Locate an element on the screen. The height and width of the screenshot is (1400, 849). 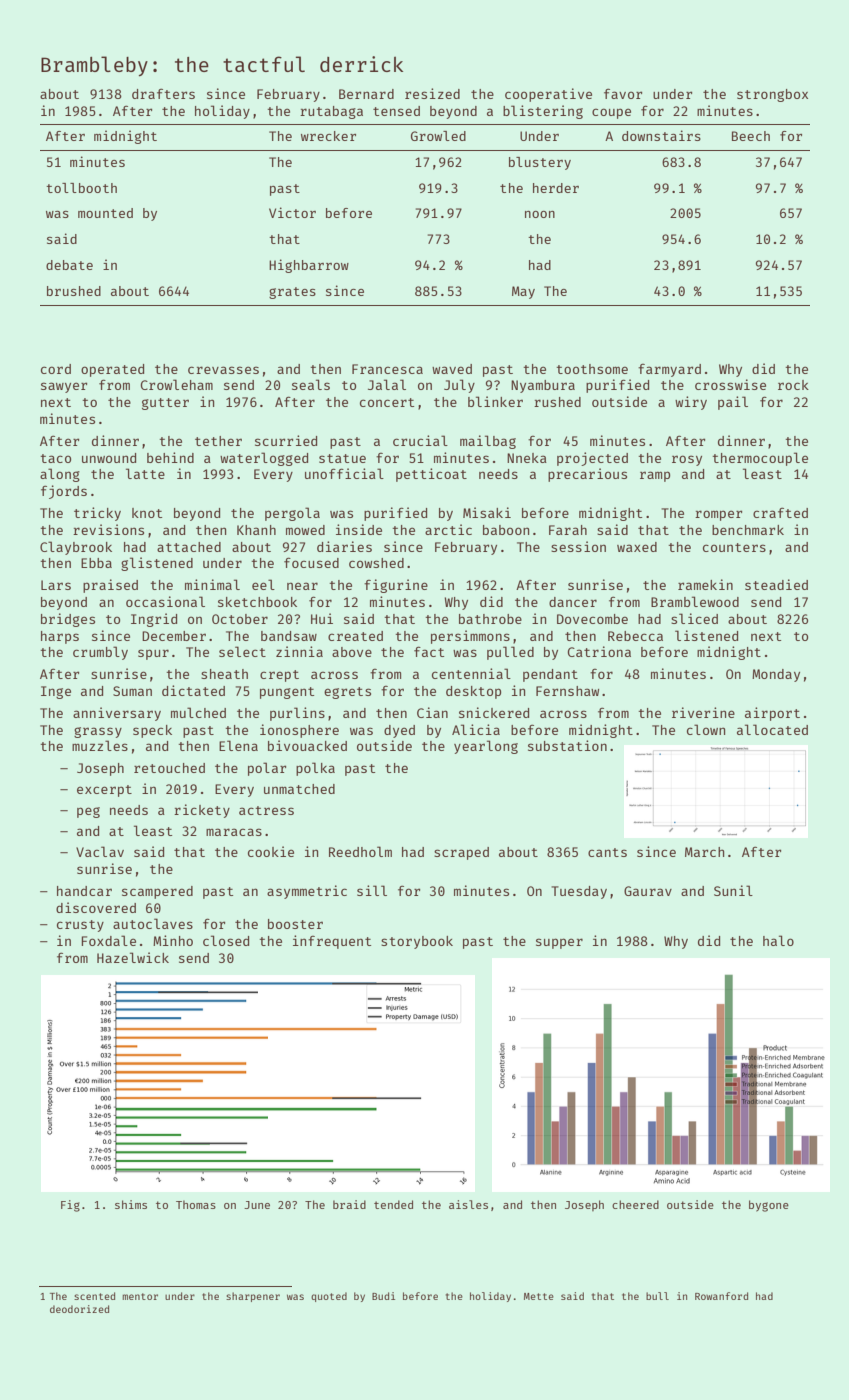
cookie is located at coordinates (271, 851).
